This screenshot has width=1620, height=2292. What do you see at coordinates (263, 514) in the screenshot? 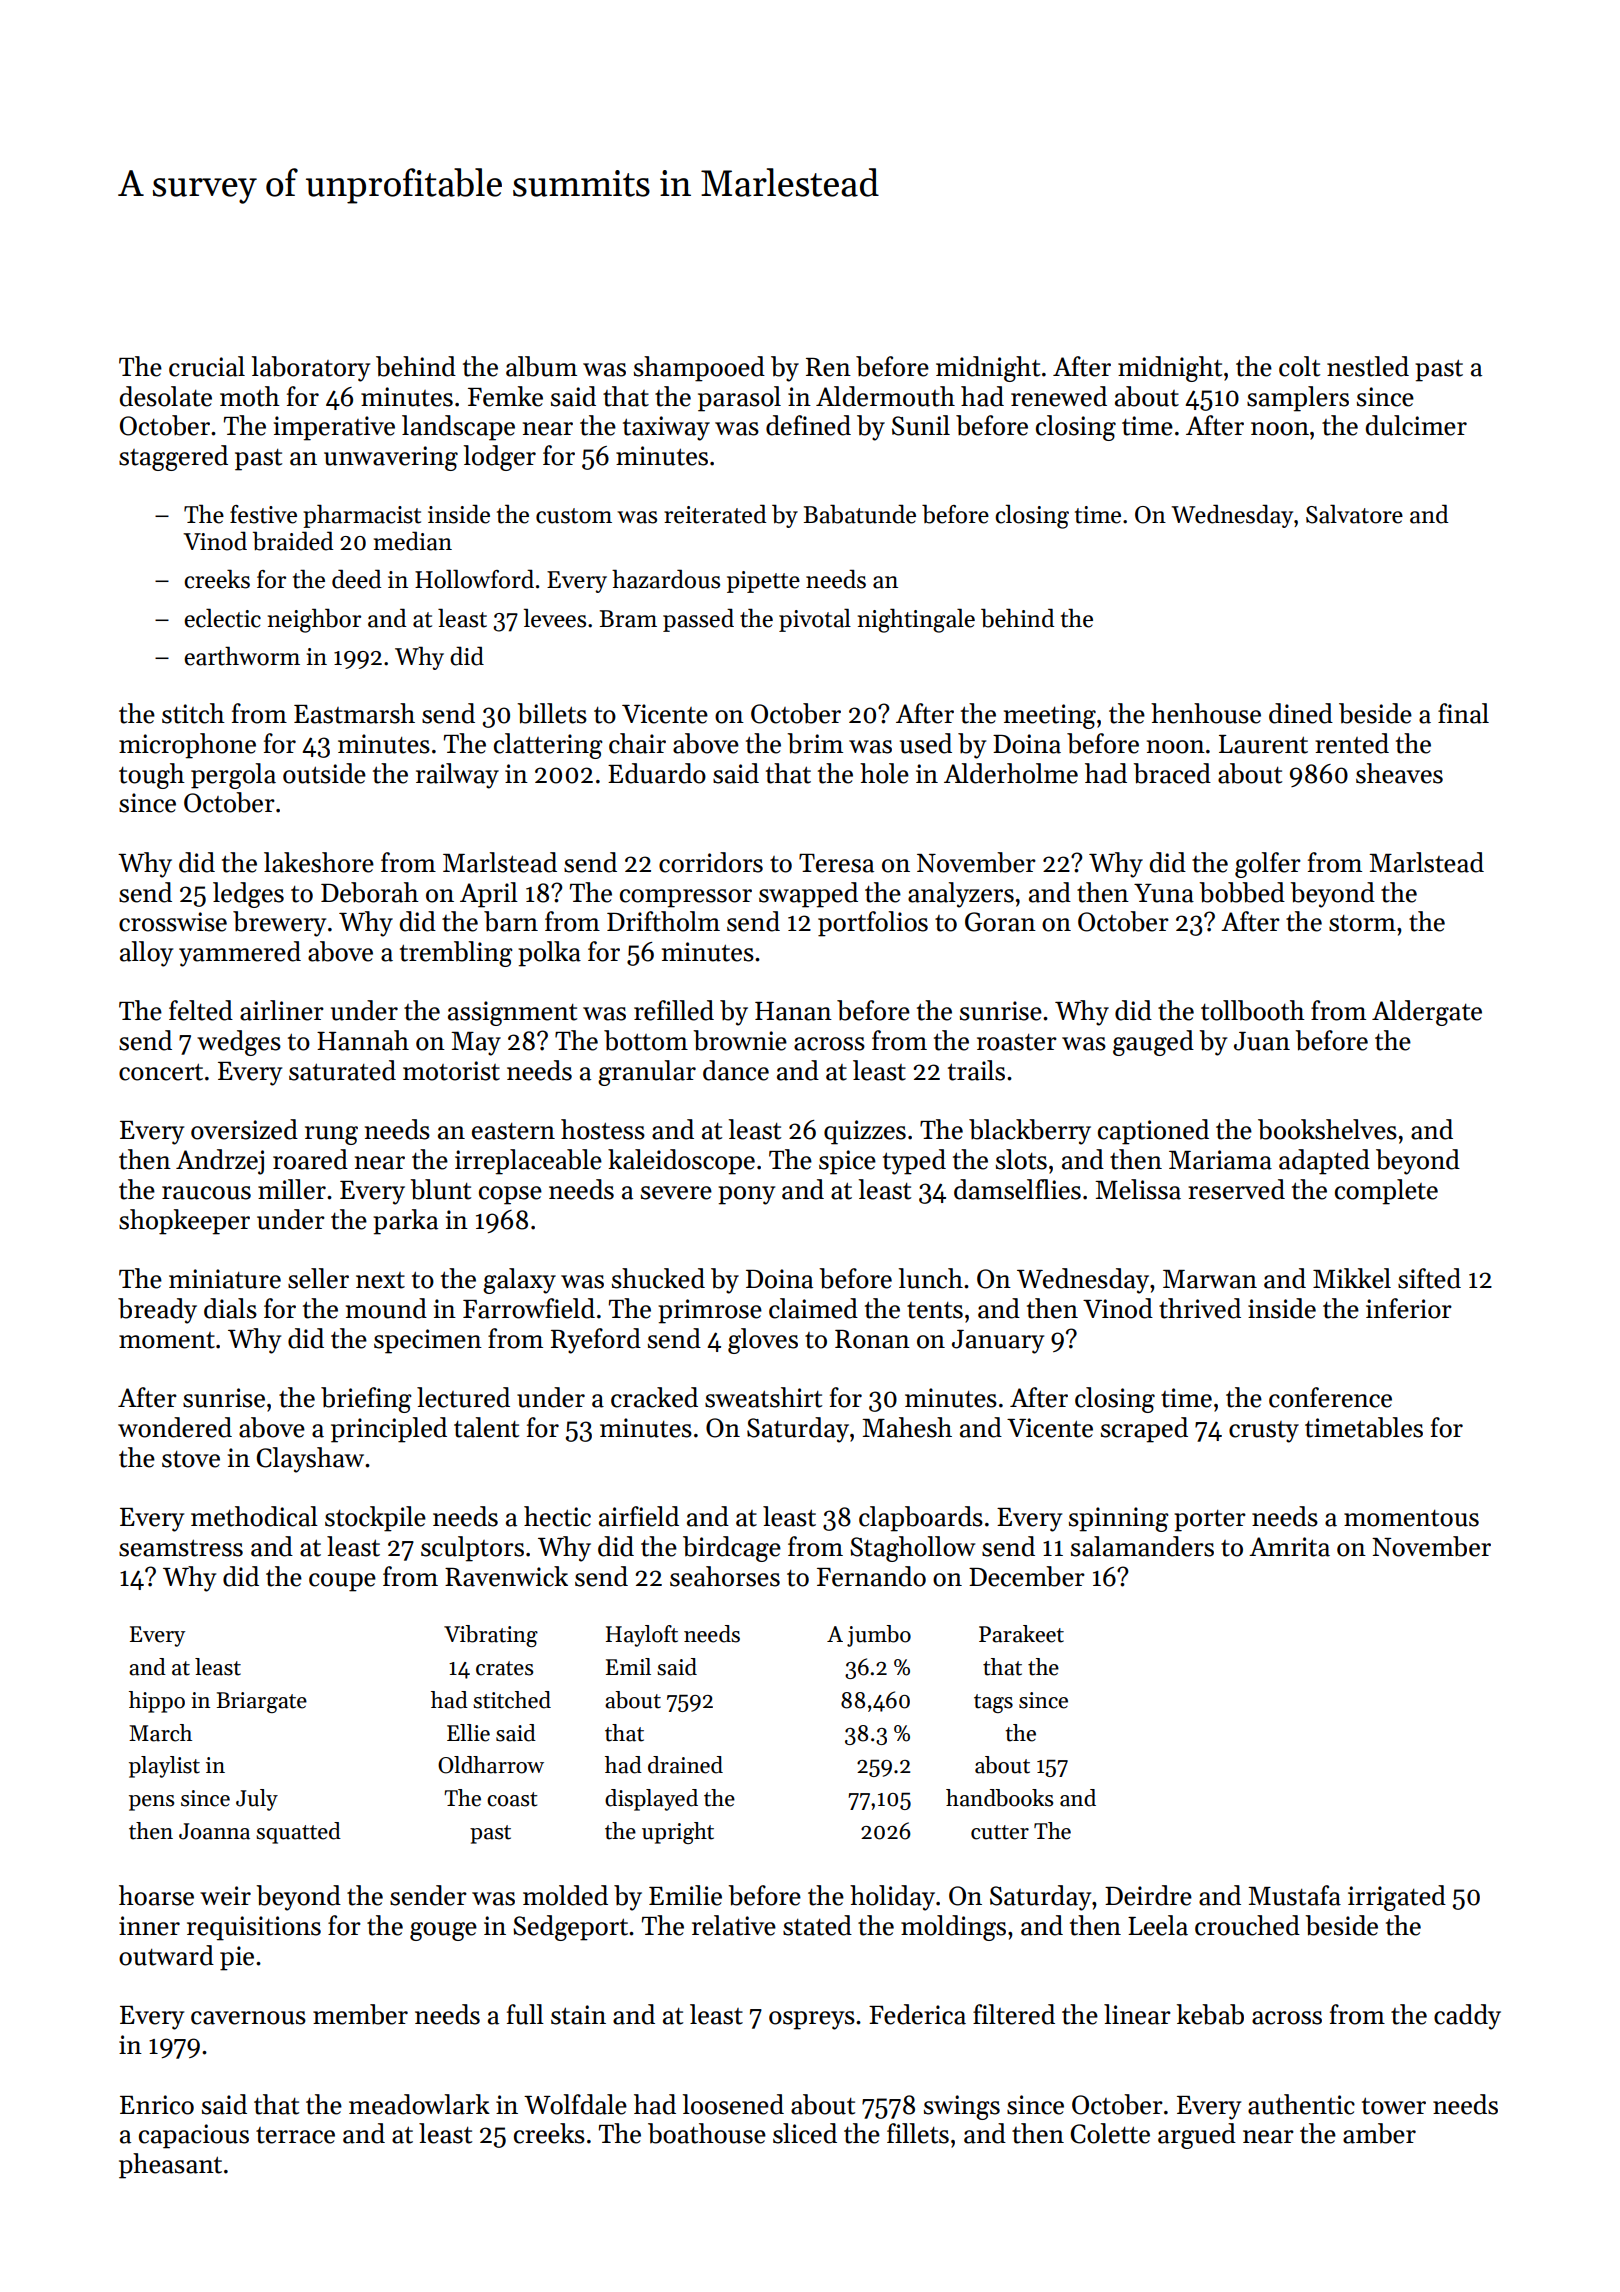
I see `festive` at bounding box center [263, 514].
